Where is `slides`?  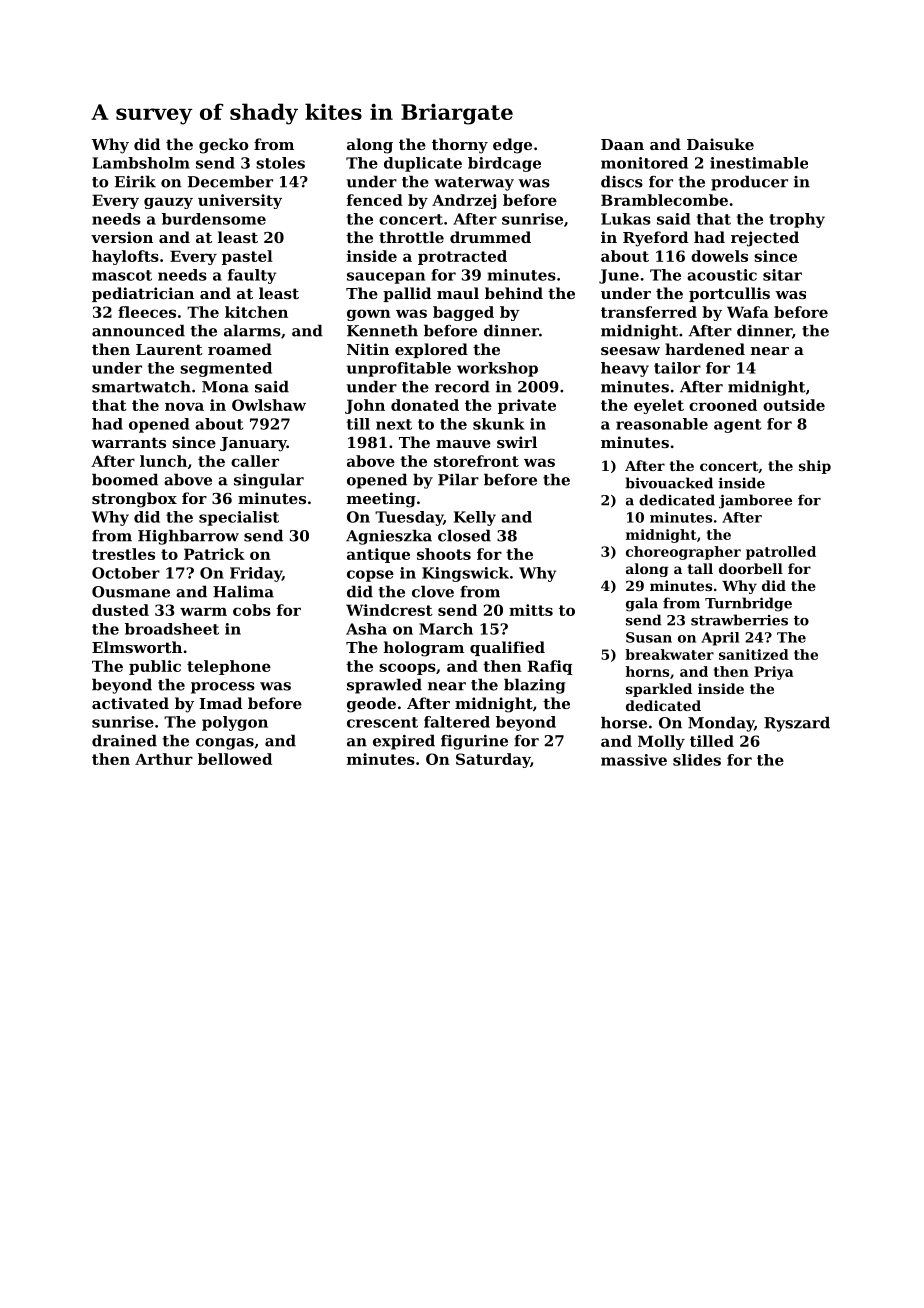
slides is located at coordinates (697, 760).
